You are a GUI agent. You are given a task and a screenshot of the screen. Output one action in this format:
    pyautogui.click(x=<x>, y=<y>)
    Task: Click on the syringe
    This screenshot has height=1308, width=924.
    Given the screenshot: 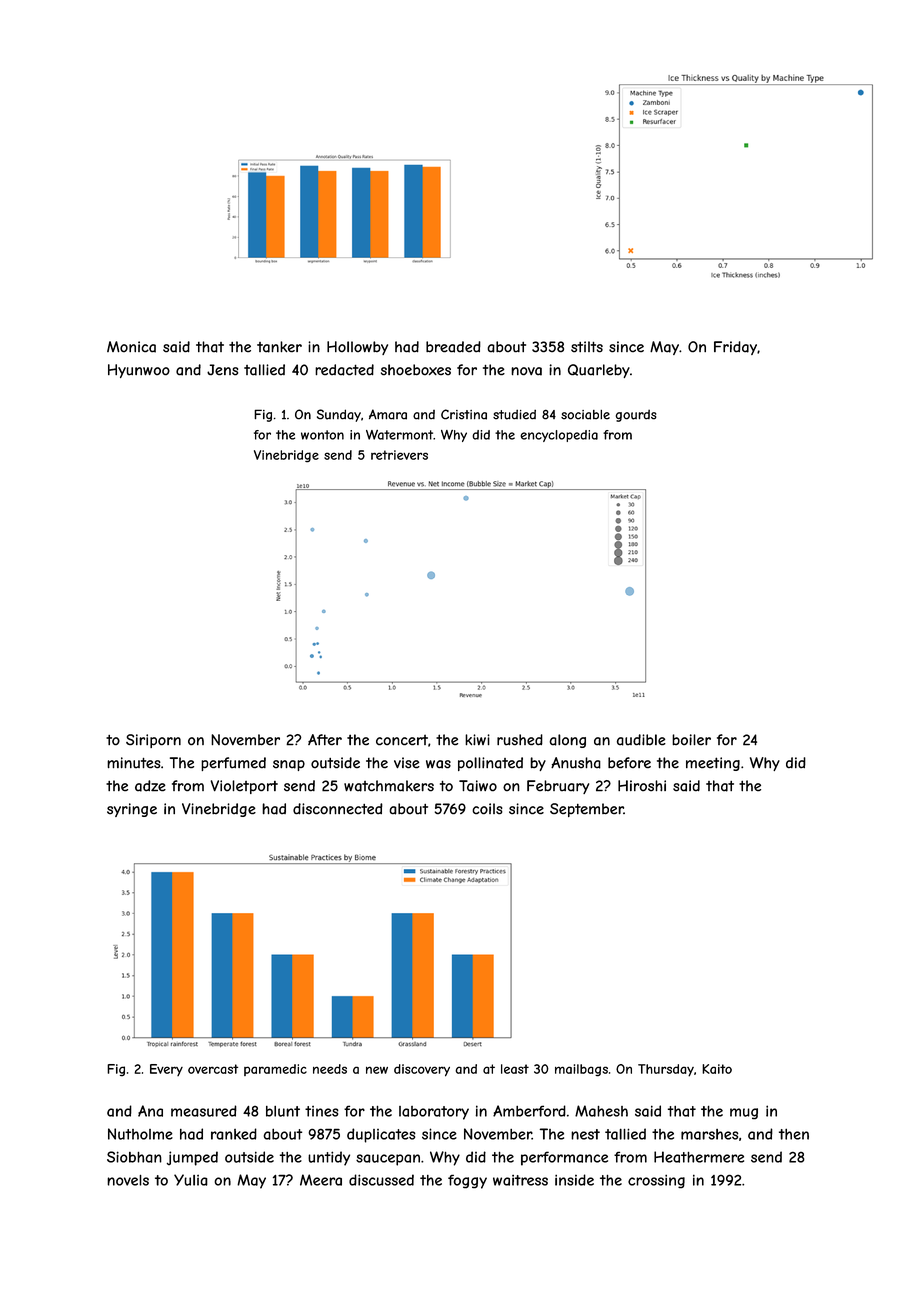 What is the action you would take?
    pyautogui.click(x=132, y=810)
